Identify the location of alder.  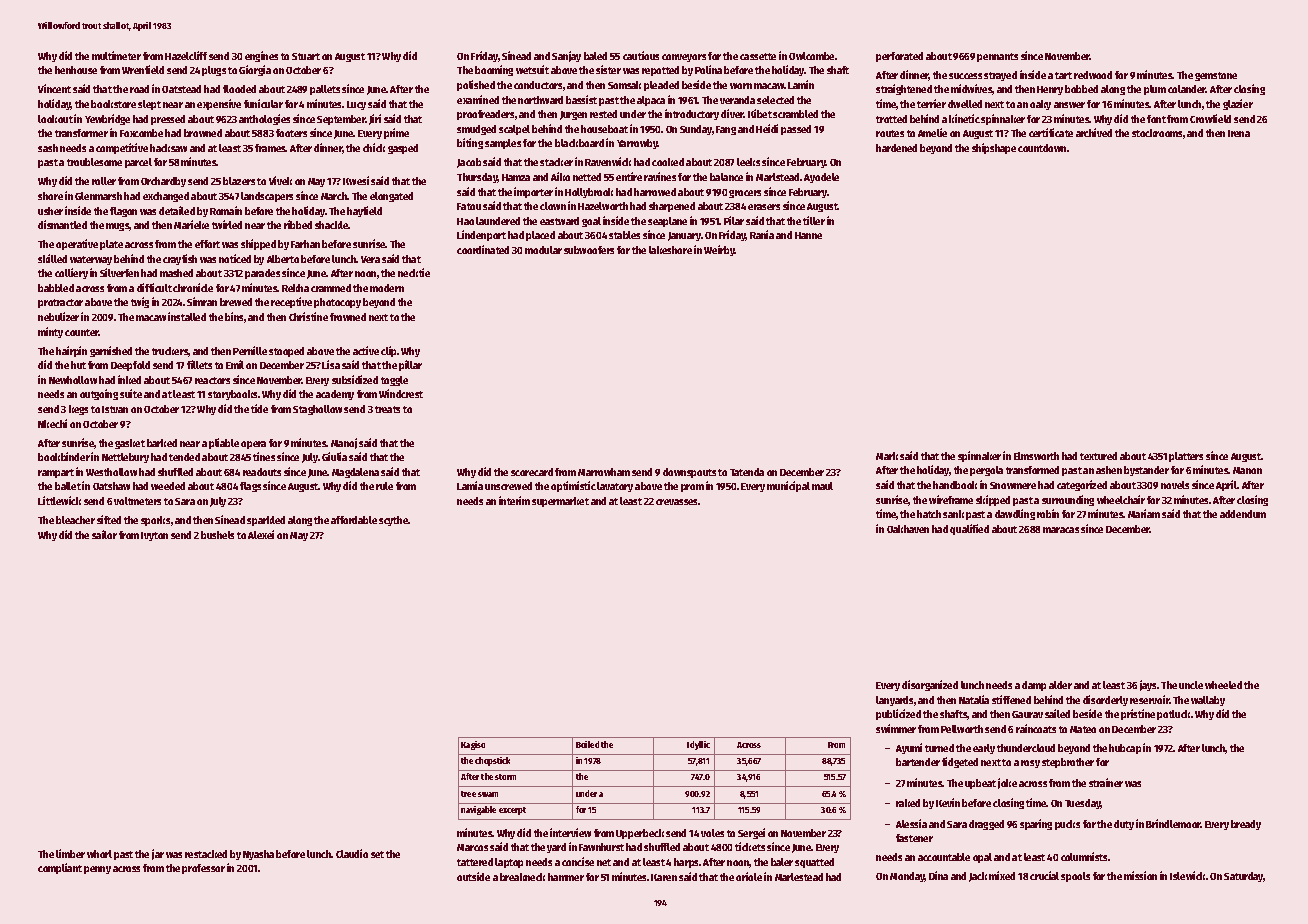
(1060, 685).
